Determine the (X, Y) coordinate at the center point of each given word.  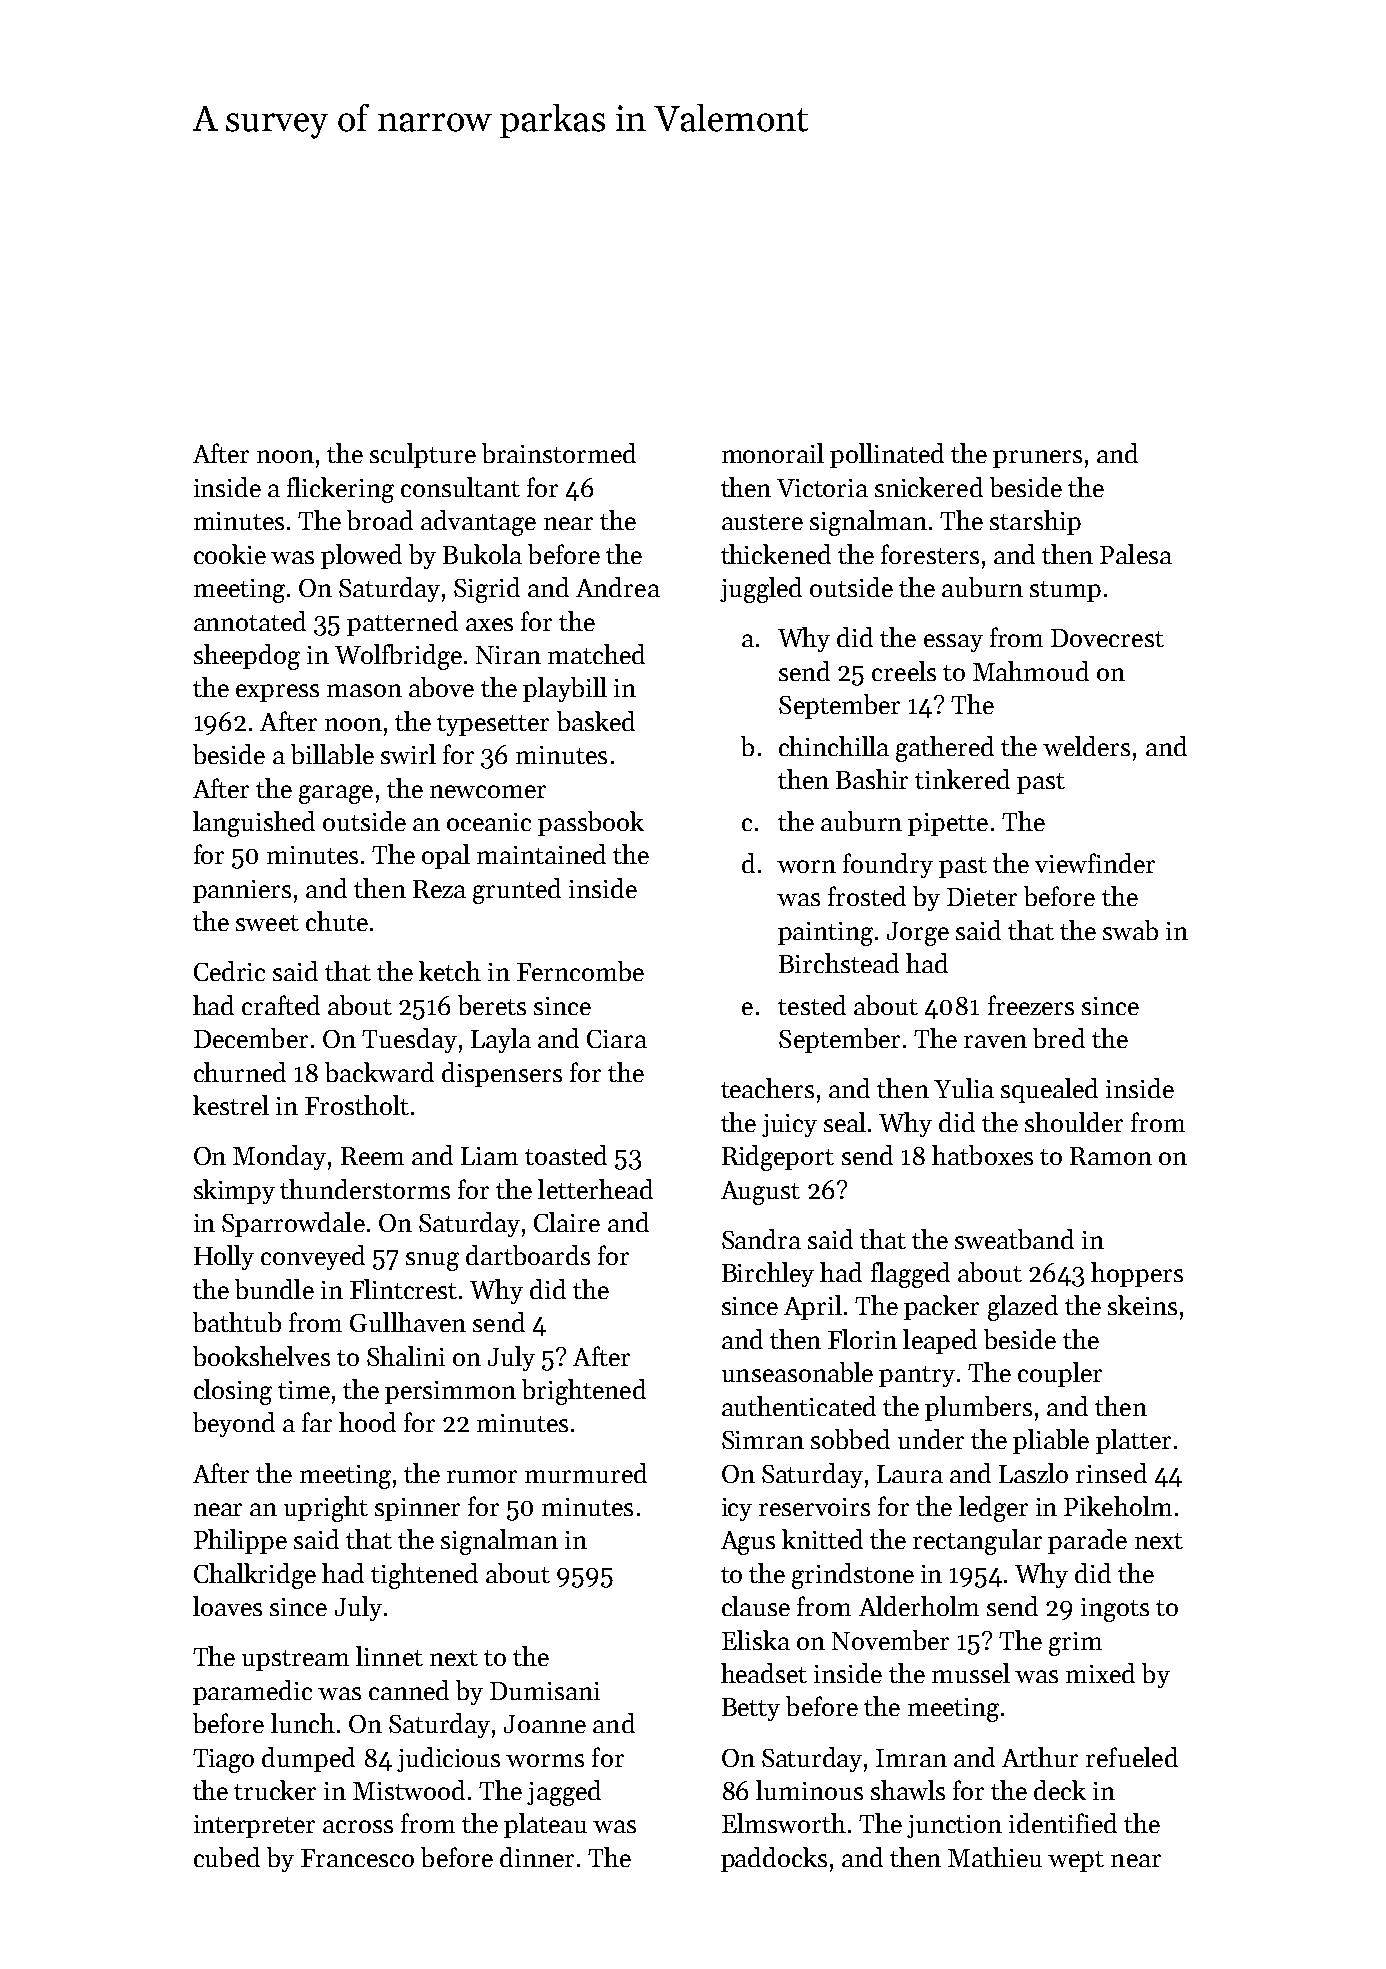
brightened (584, 1392)
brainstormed (559, 453)
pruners (1037, 459)
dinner (537, 1857)
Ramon (1111, 1156)
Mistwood (409, 1790)
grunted (517, 891)
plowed (361, 556)
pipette (948, 824)
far (317, 1422)
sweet (267, 923)
